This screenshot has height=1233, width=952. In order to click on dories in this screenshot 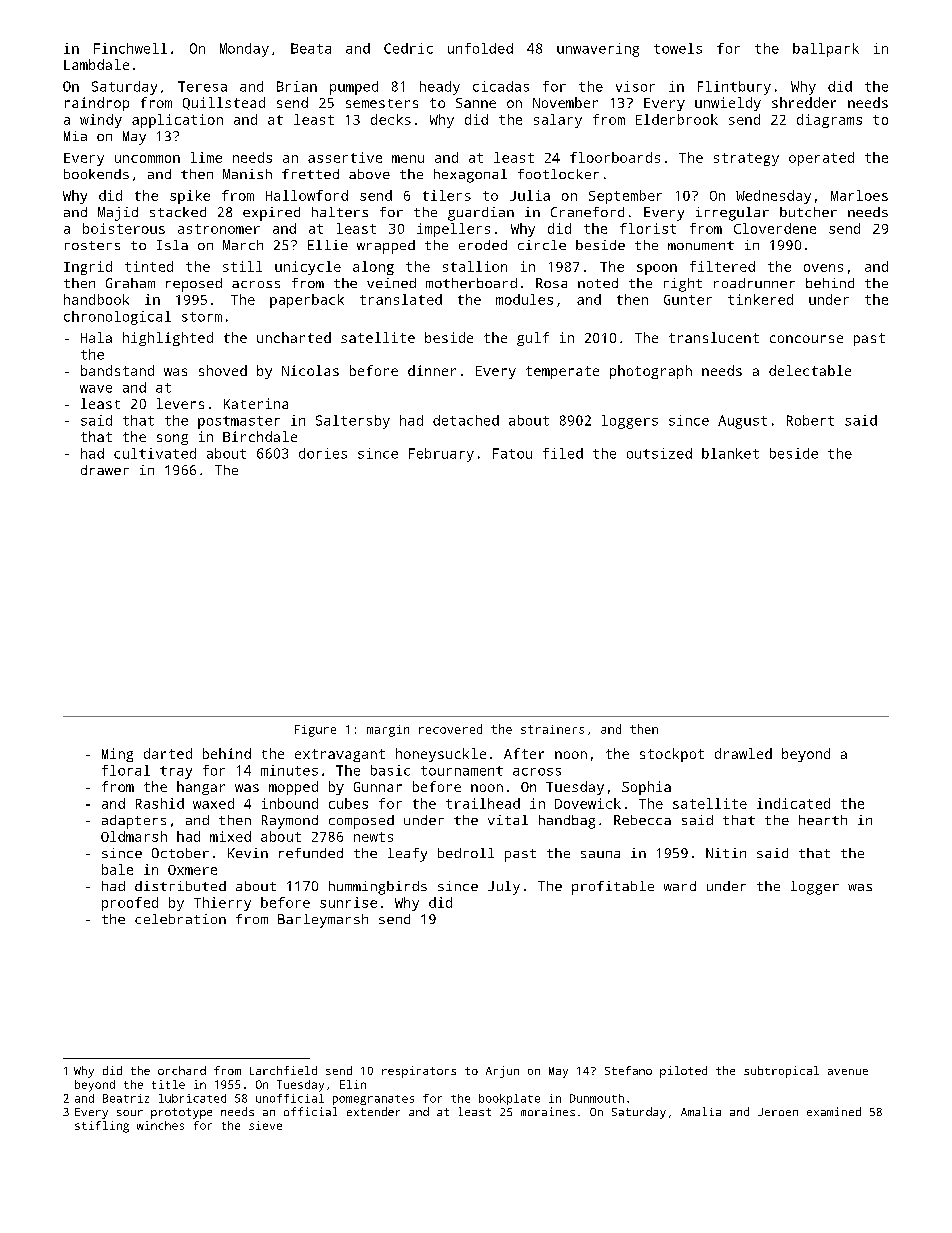, I will do `click(323, 453)`.
